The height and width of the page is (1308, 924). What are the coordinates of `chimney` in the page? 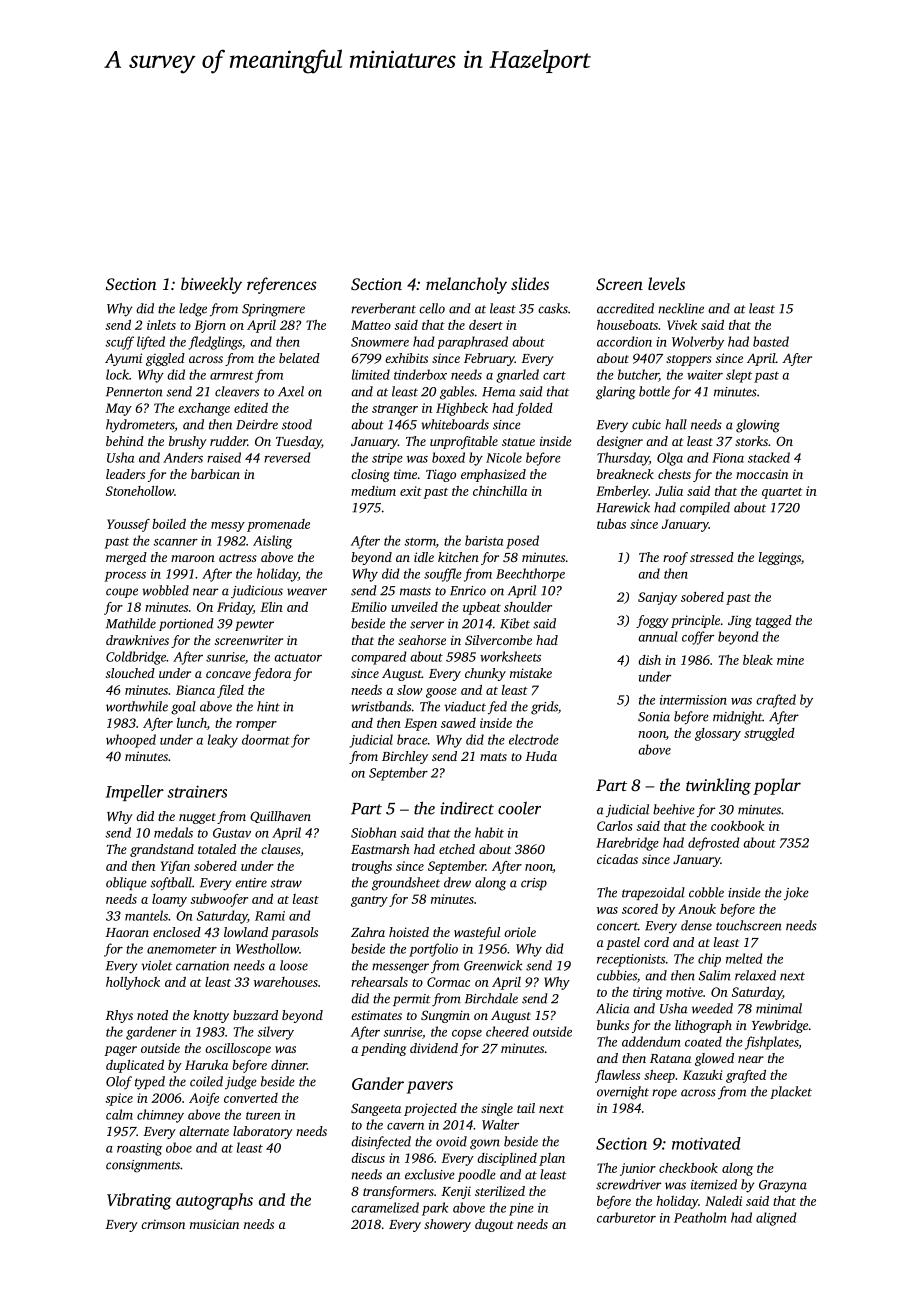 It's located at (160, 1116).
